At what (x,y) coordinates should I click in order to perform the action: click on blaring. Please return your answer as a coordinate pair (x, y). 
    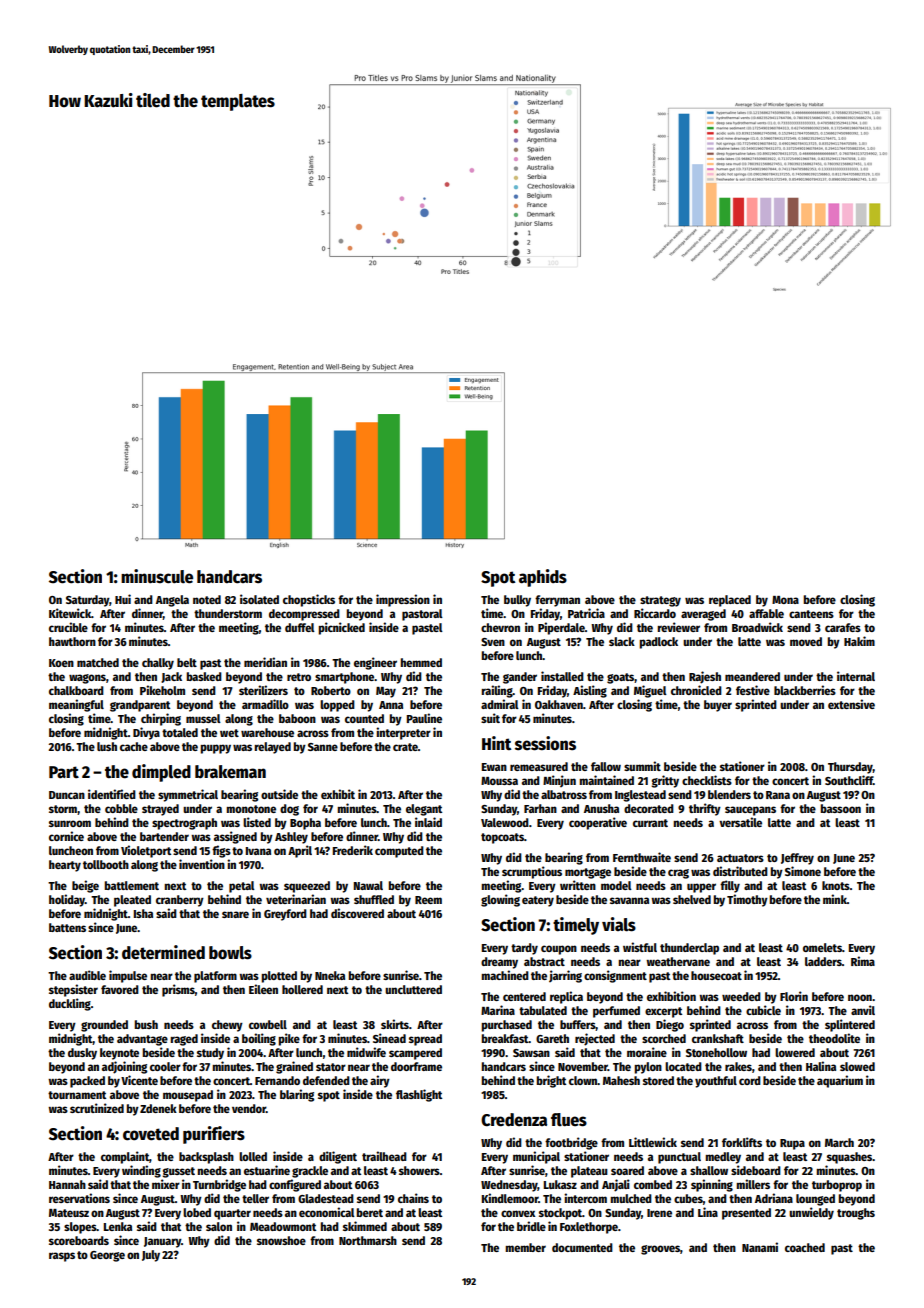
    Looking at the image, I should click on (297, 1095).
